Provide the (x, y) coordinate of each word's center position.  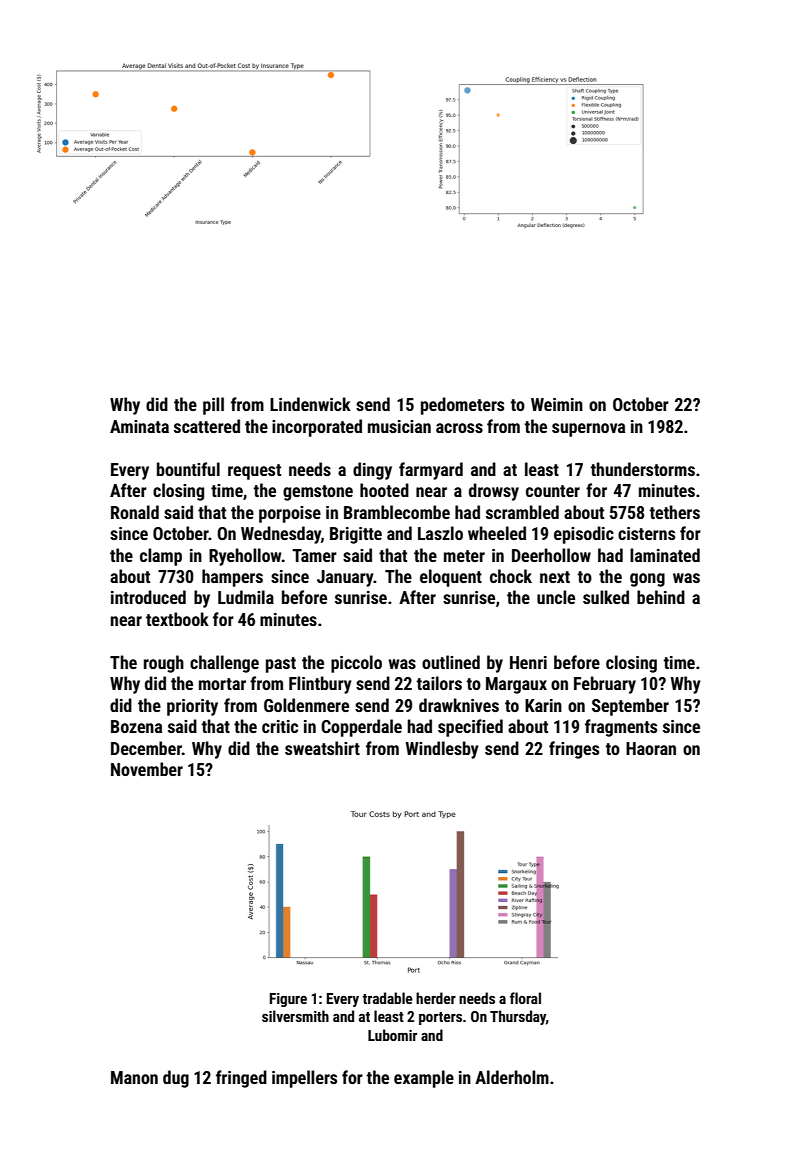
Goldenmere (306, 705)
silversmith (295, 1016)
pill (213, 406)
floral (525, 998)
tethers (675, 512)
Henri (528, 662)
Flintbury (320, 685)
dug (176, 1079)
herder (436, 998)
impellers (304, 1079)
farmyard (431, 471)
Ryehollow (245, 557)
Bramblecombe (397, 512)
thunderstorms (643, 469)
